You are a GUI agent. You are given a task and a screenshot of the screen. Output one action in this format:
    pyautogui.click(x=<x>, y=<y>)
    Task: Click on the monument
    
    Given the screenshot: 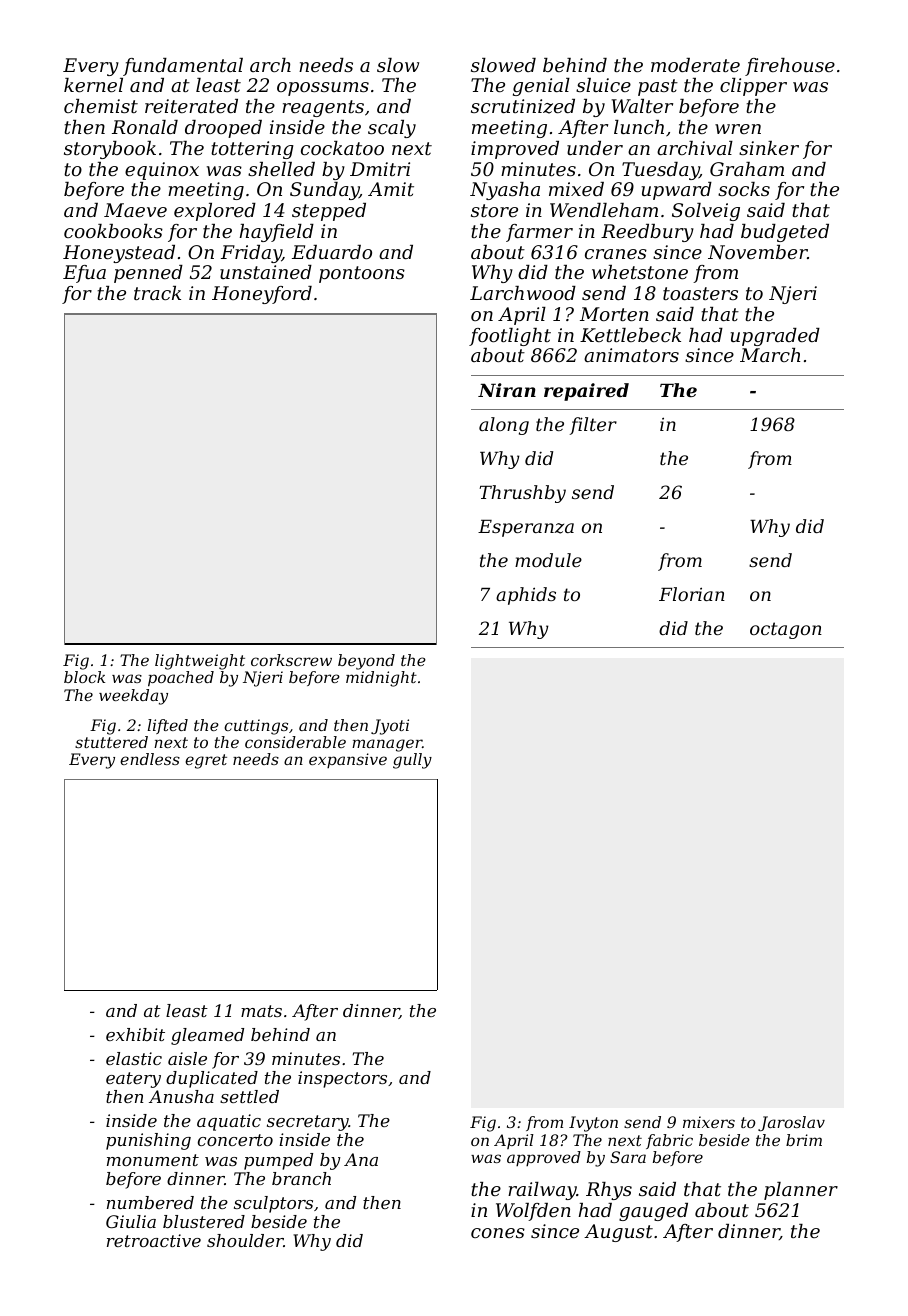 What is the action you would take?
    pyautogui.click(x=153, y=1160)
